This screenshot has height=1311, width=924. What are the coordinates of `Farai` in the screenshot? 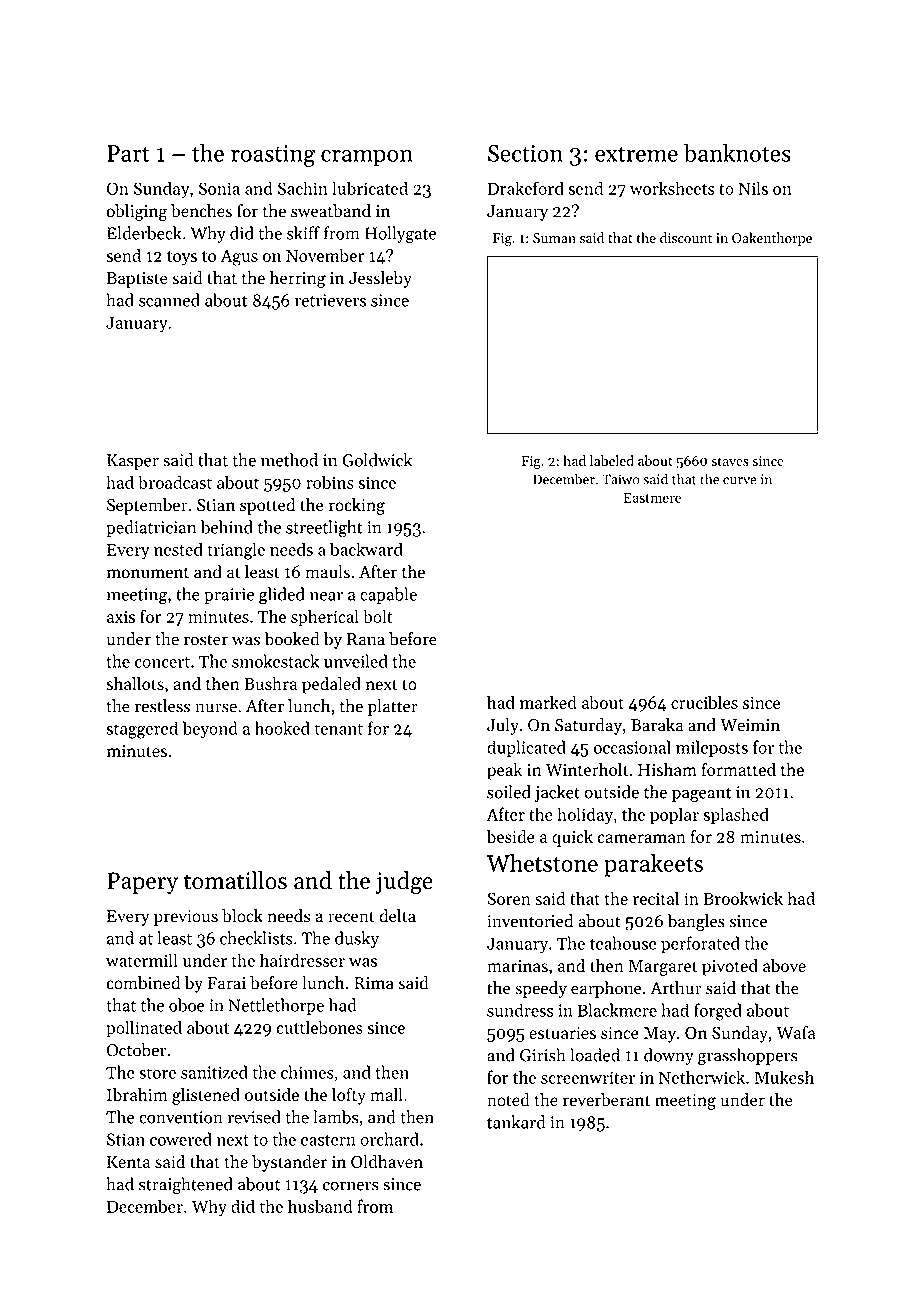 It's located at (227, 983).
